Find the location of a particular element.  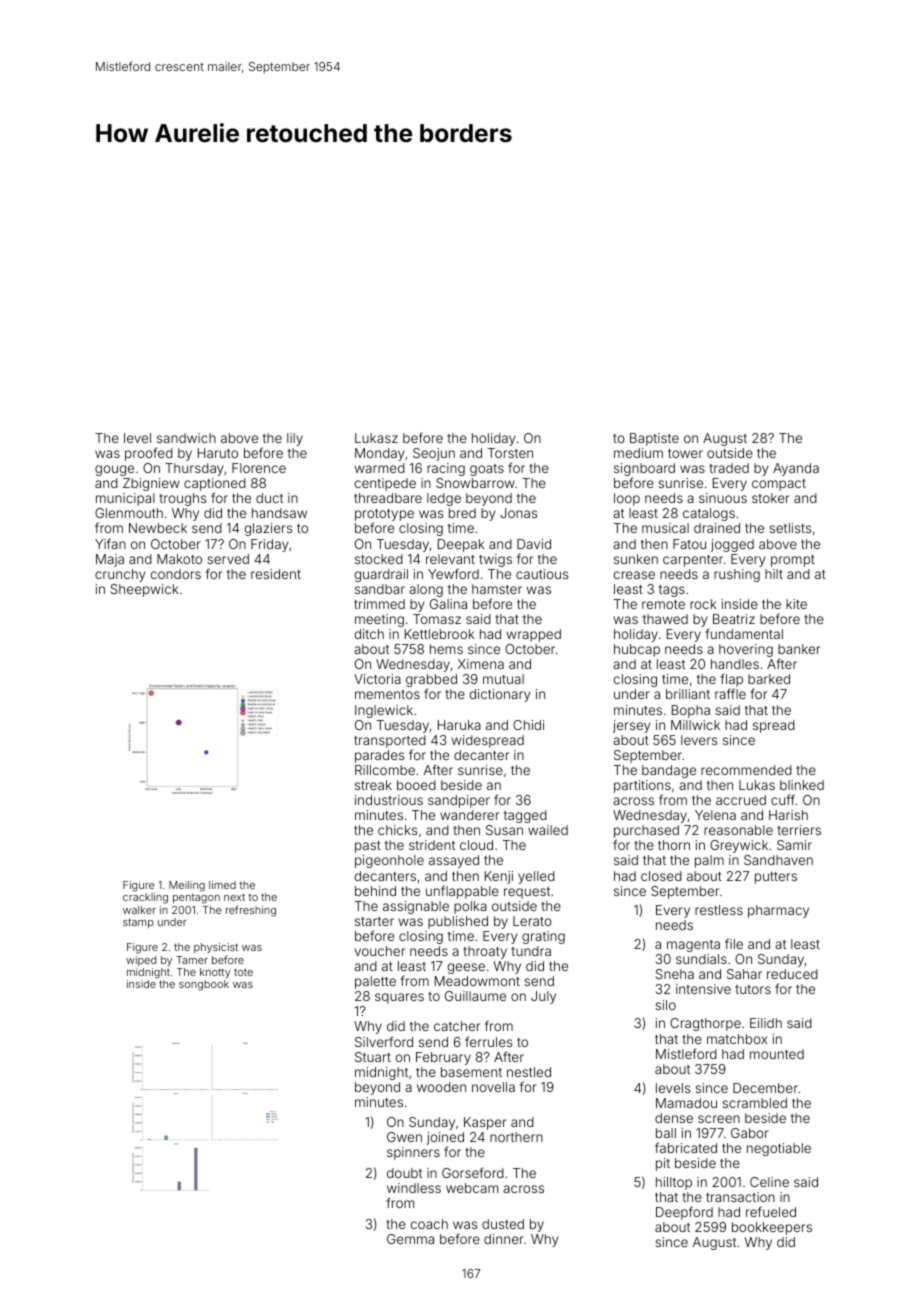

voucher is located at coordinates (380, 951).
